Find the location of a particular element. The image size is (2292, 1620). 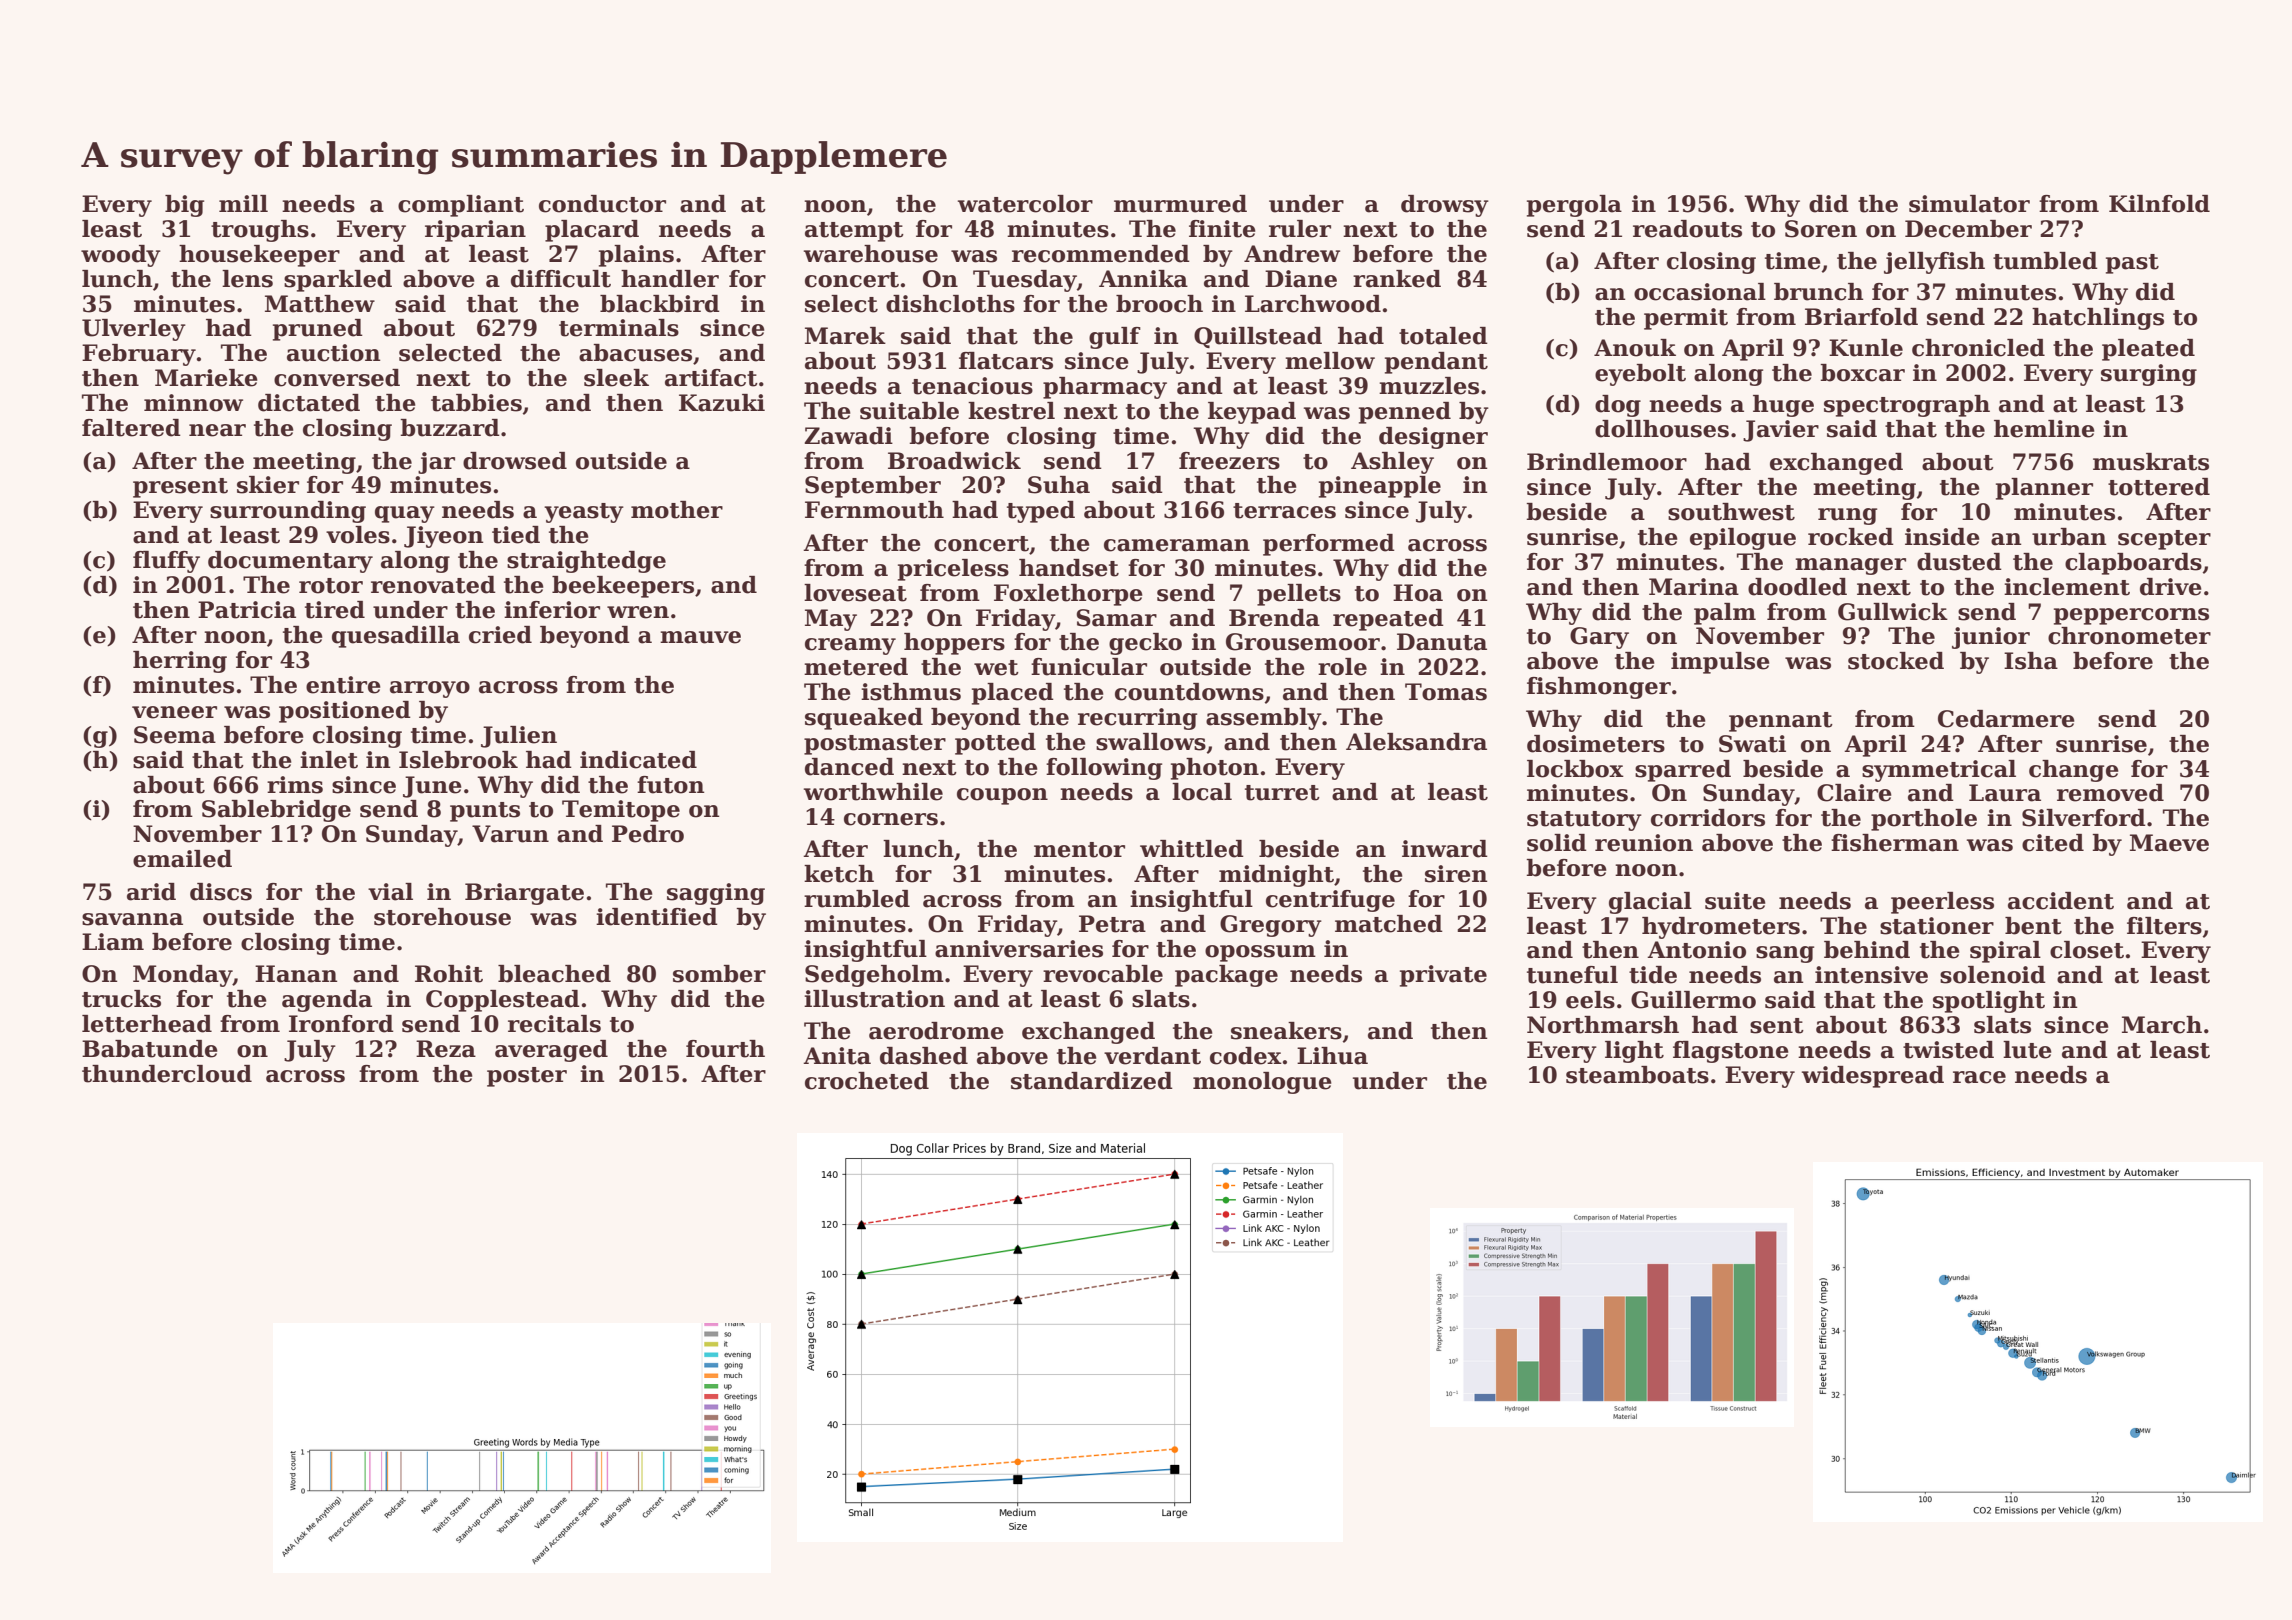

keypad is located at coordinates (1252, 413).
